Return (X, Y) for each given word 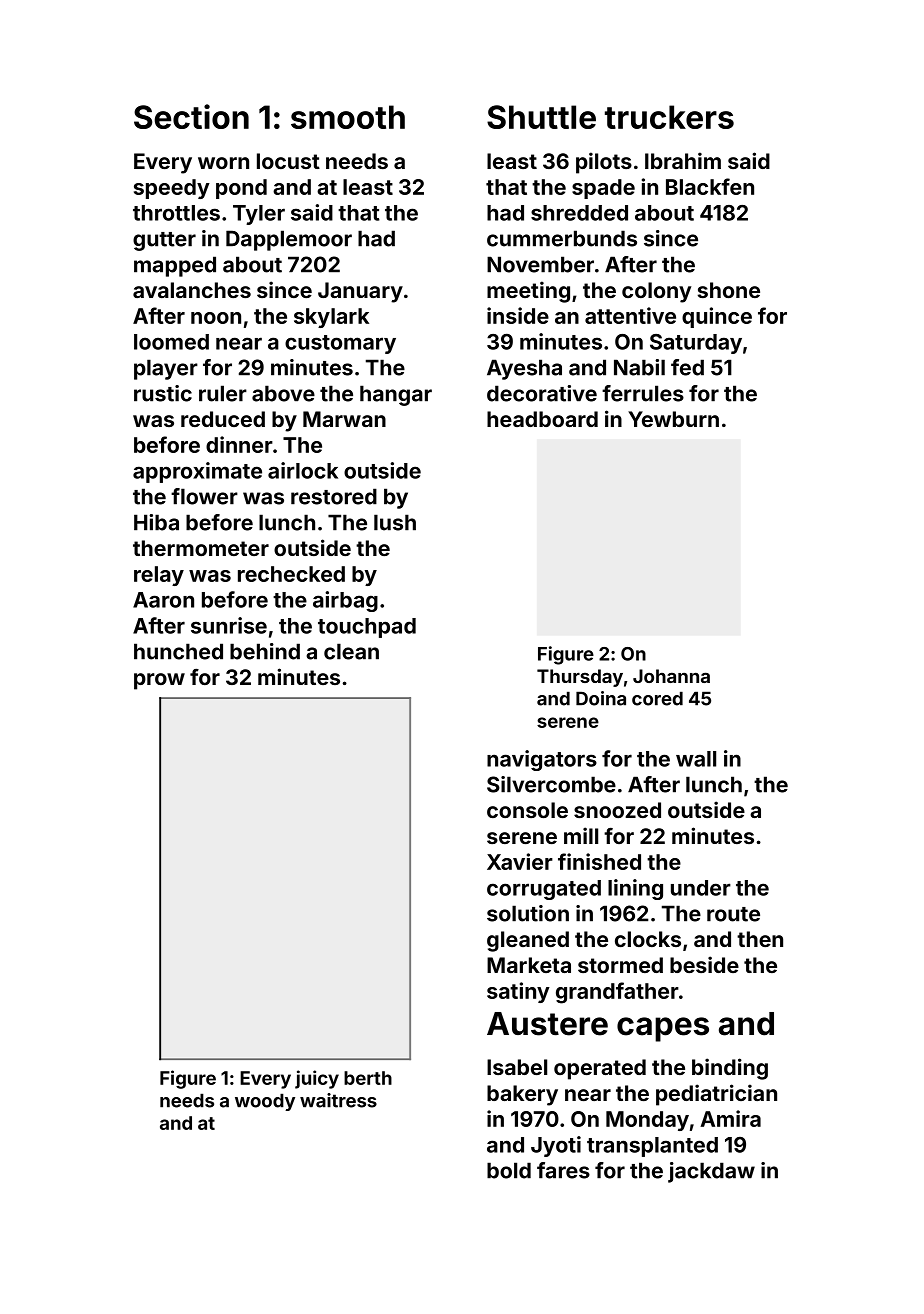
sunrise (229, 625)
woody (265, 1102)
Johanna (671, 676)
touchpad (367, 628)
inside (518, 315)
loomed (171, 342)
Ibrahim (683, 160)
